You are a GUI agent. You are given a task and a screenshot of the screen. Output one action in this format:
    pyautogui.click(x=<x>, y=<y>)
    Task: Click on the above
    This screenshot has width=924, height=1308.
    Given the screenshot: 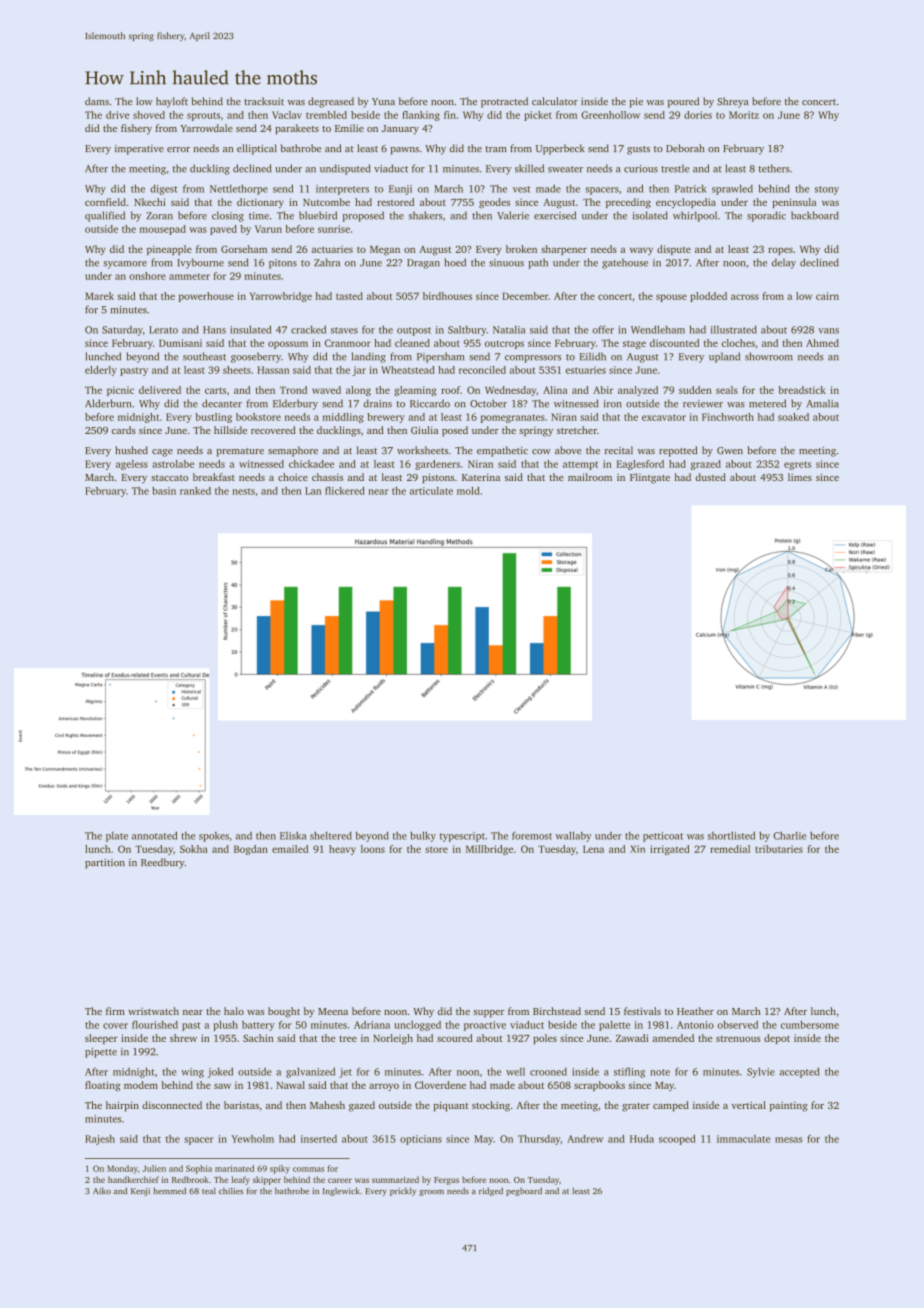 What is the action you would take?
    pyautogui.click(x=568, y=450)
